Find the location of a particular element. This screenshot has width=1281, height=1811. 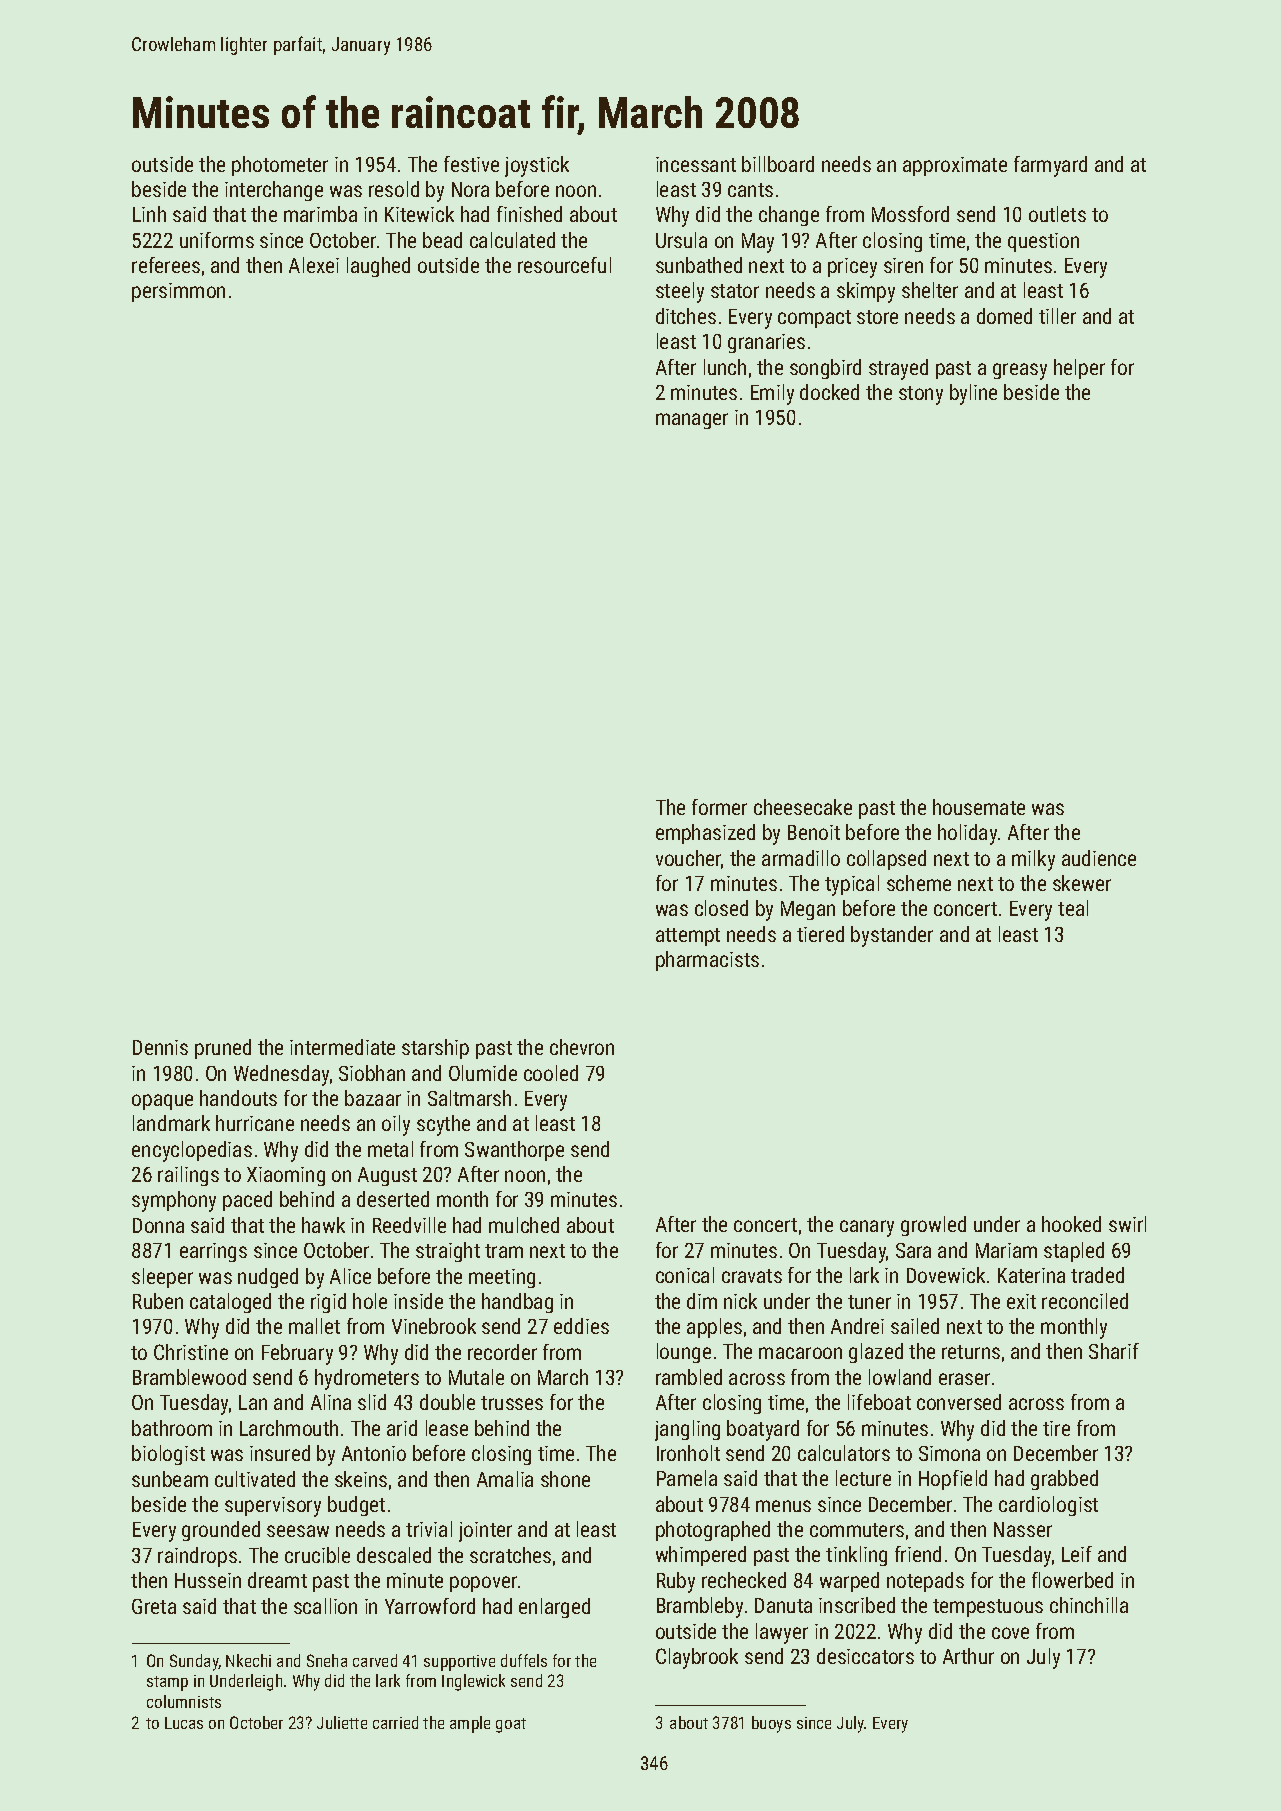

Arthur is located at coordinates (968, 1656).
